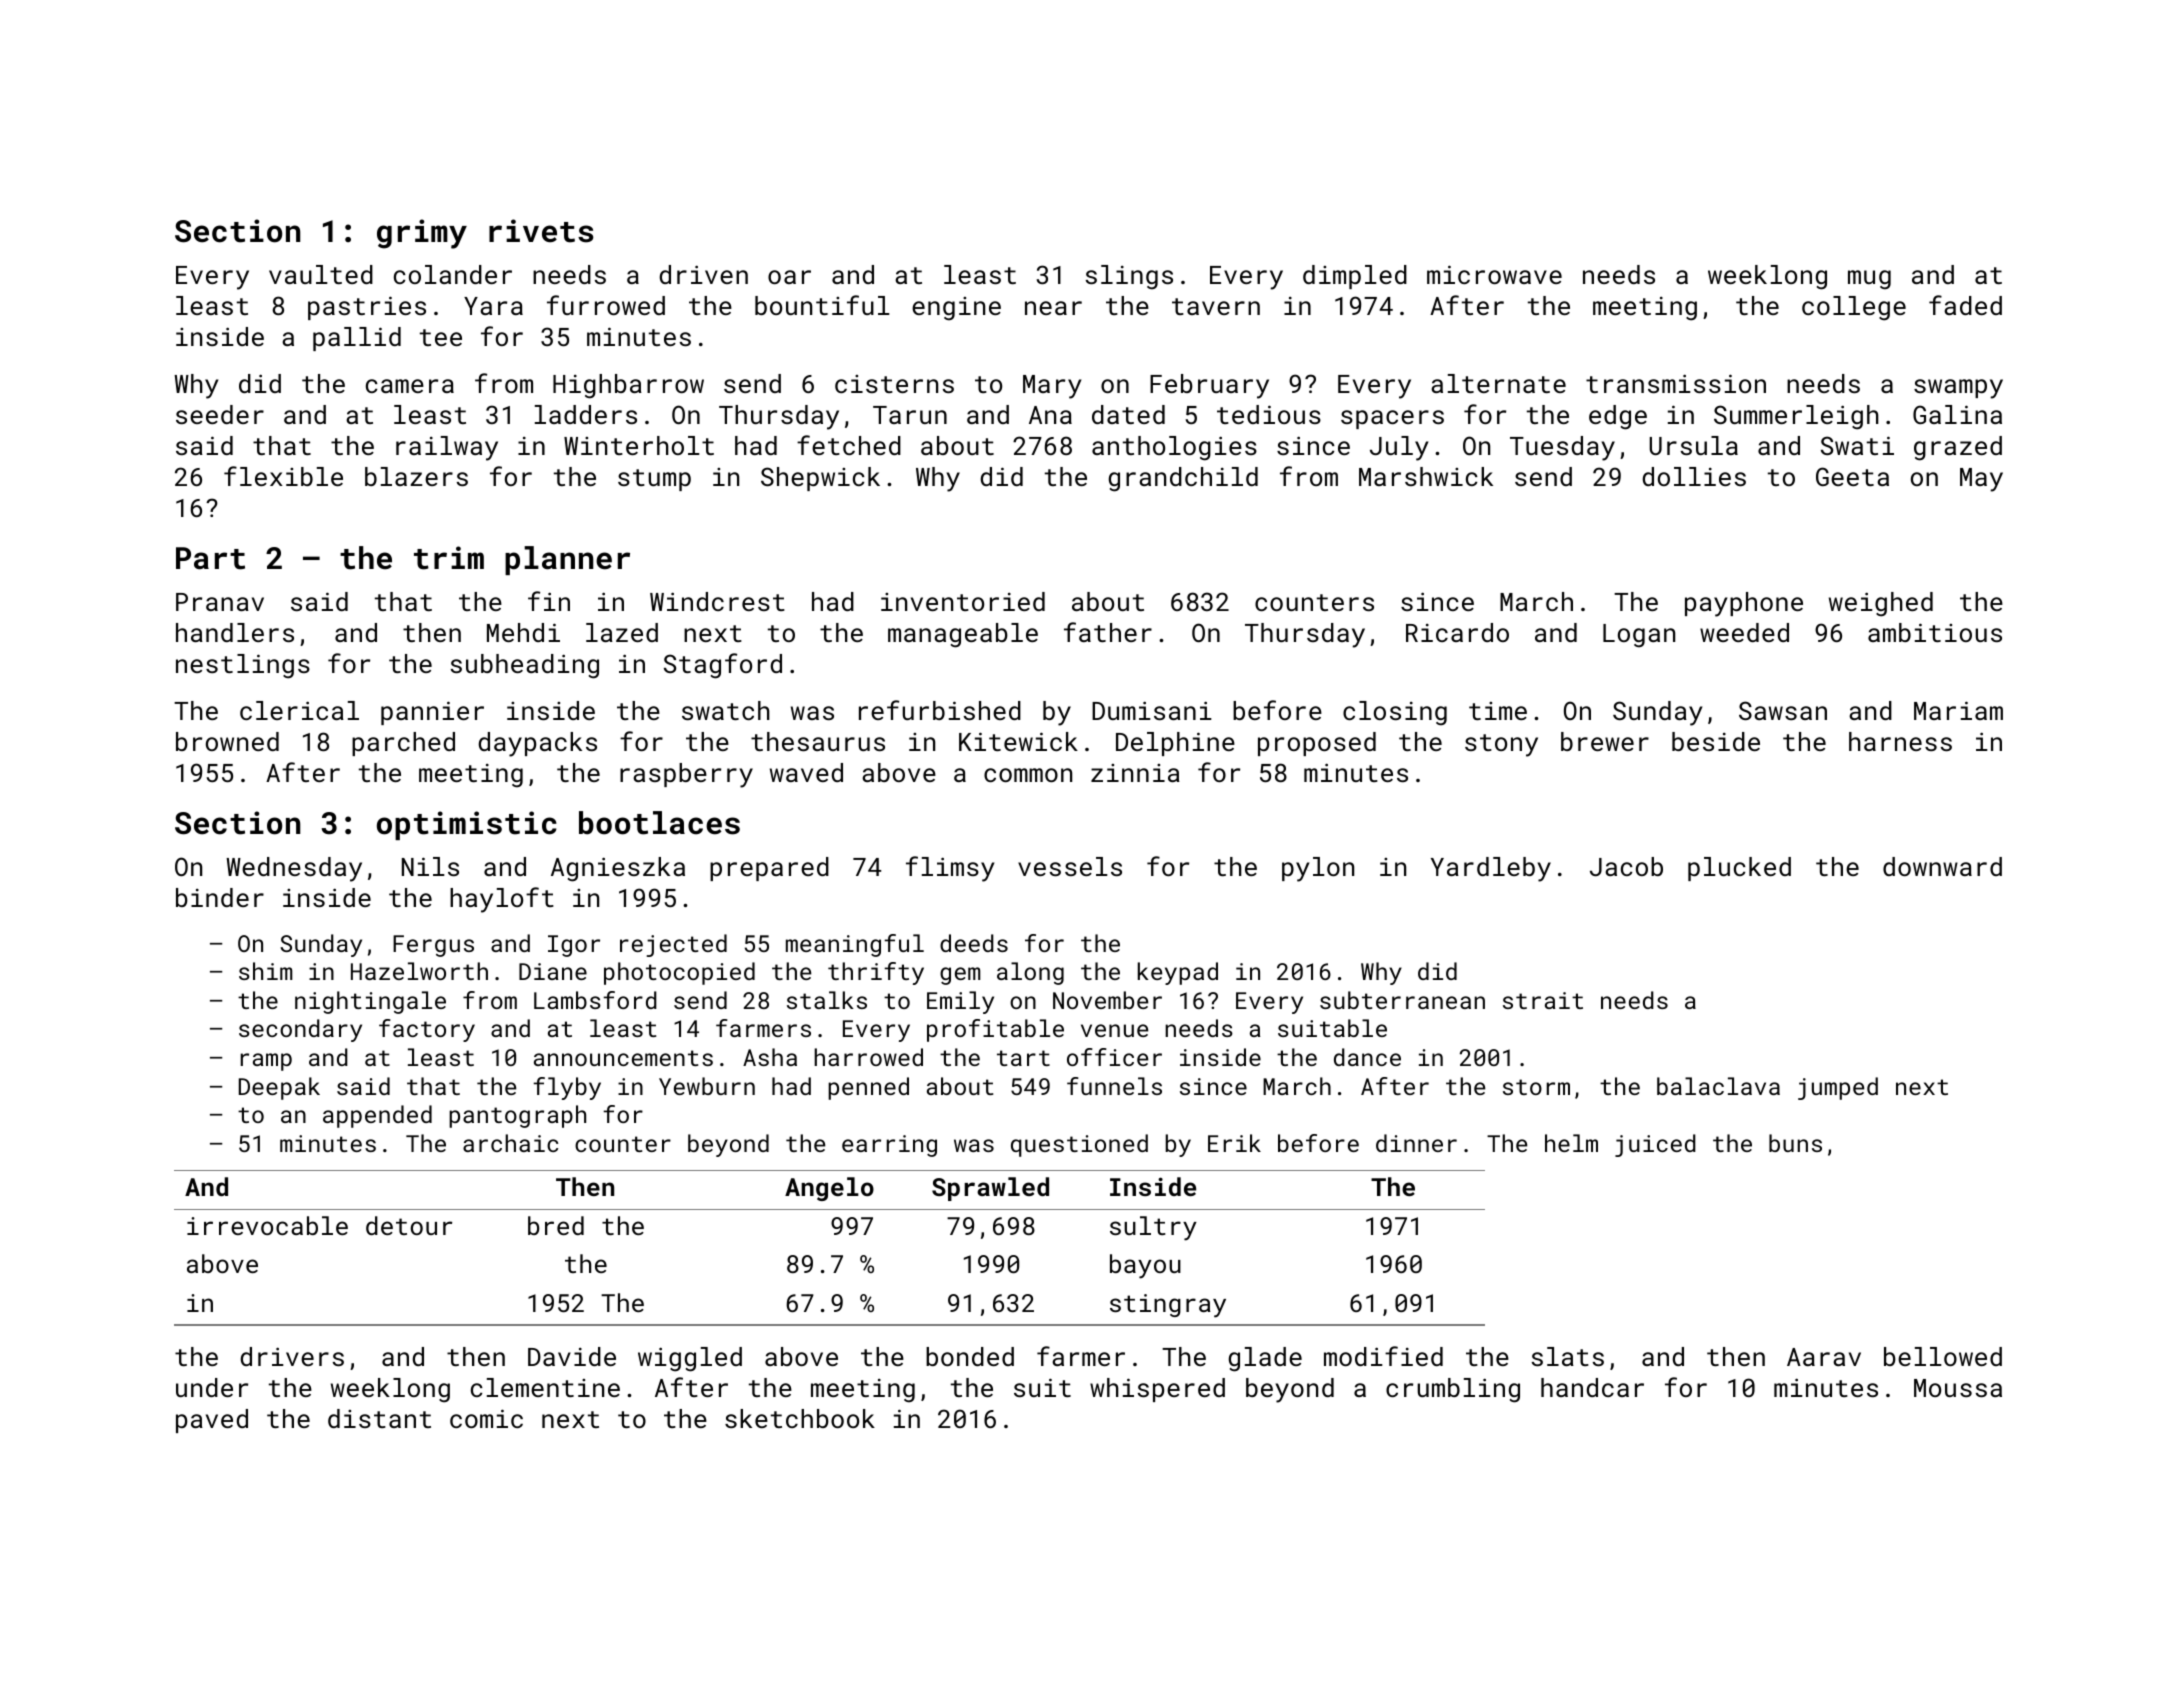 The image size is (2178, 1683). I want to click on stony, so click(1501, 745).
